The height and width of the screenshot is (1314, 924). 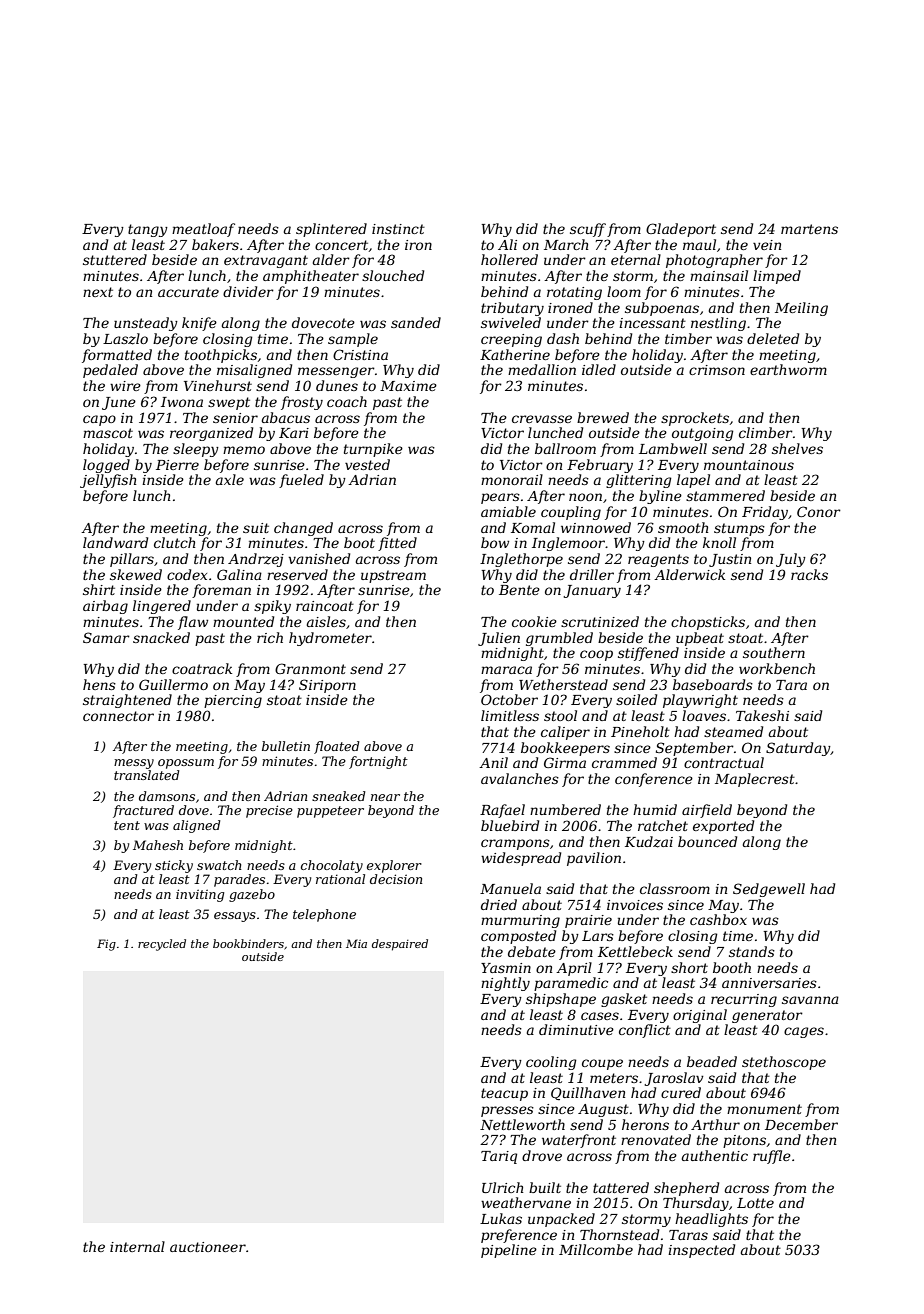 What do you see at coordinates (522, 1124) in the screenshot?
I see `Nettleworth` at bounding box center [522, 1124].
